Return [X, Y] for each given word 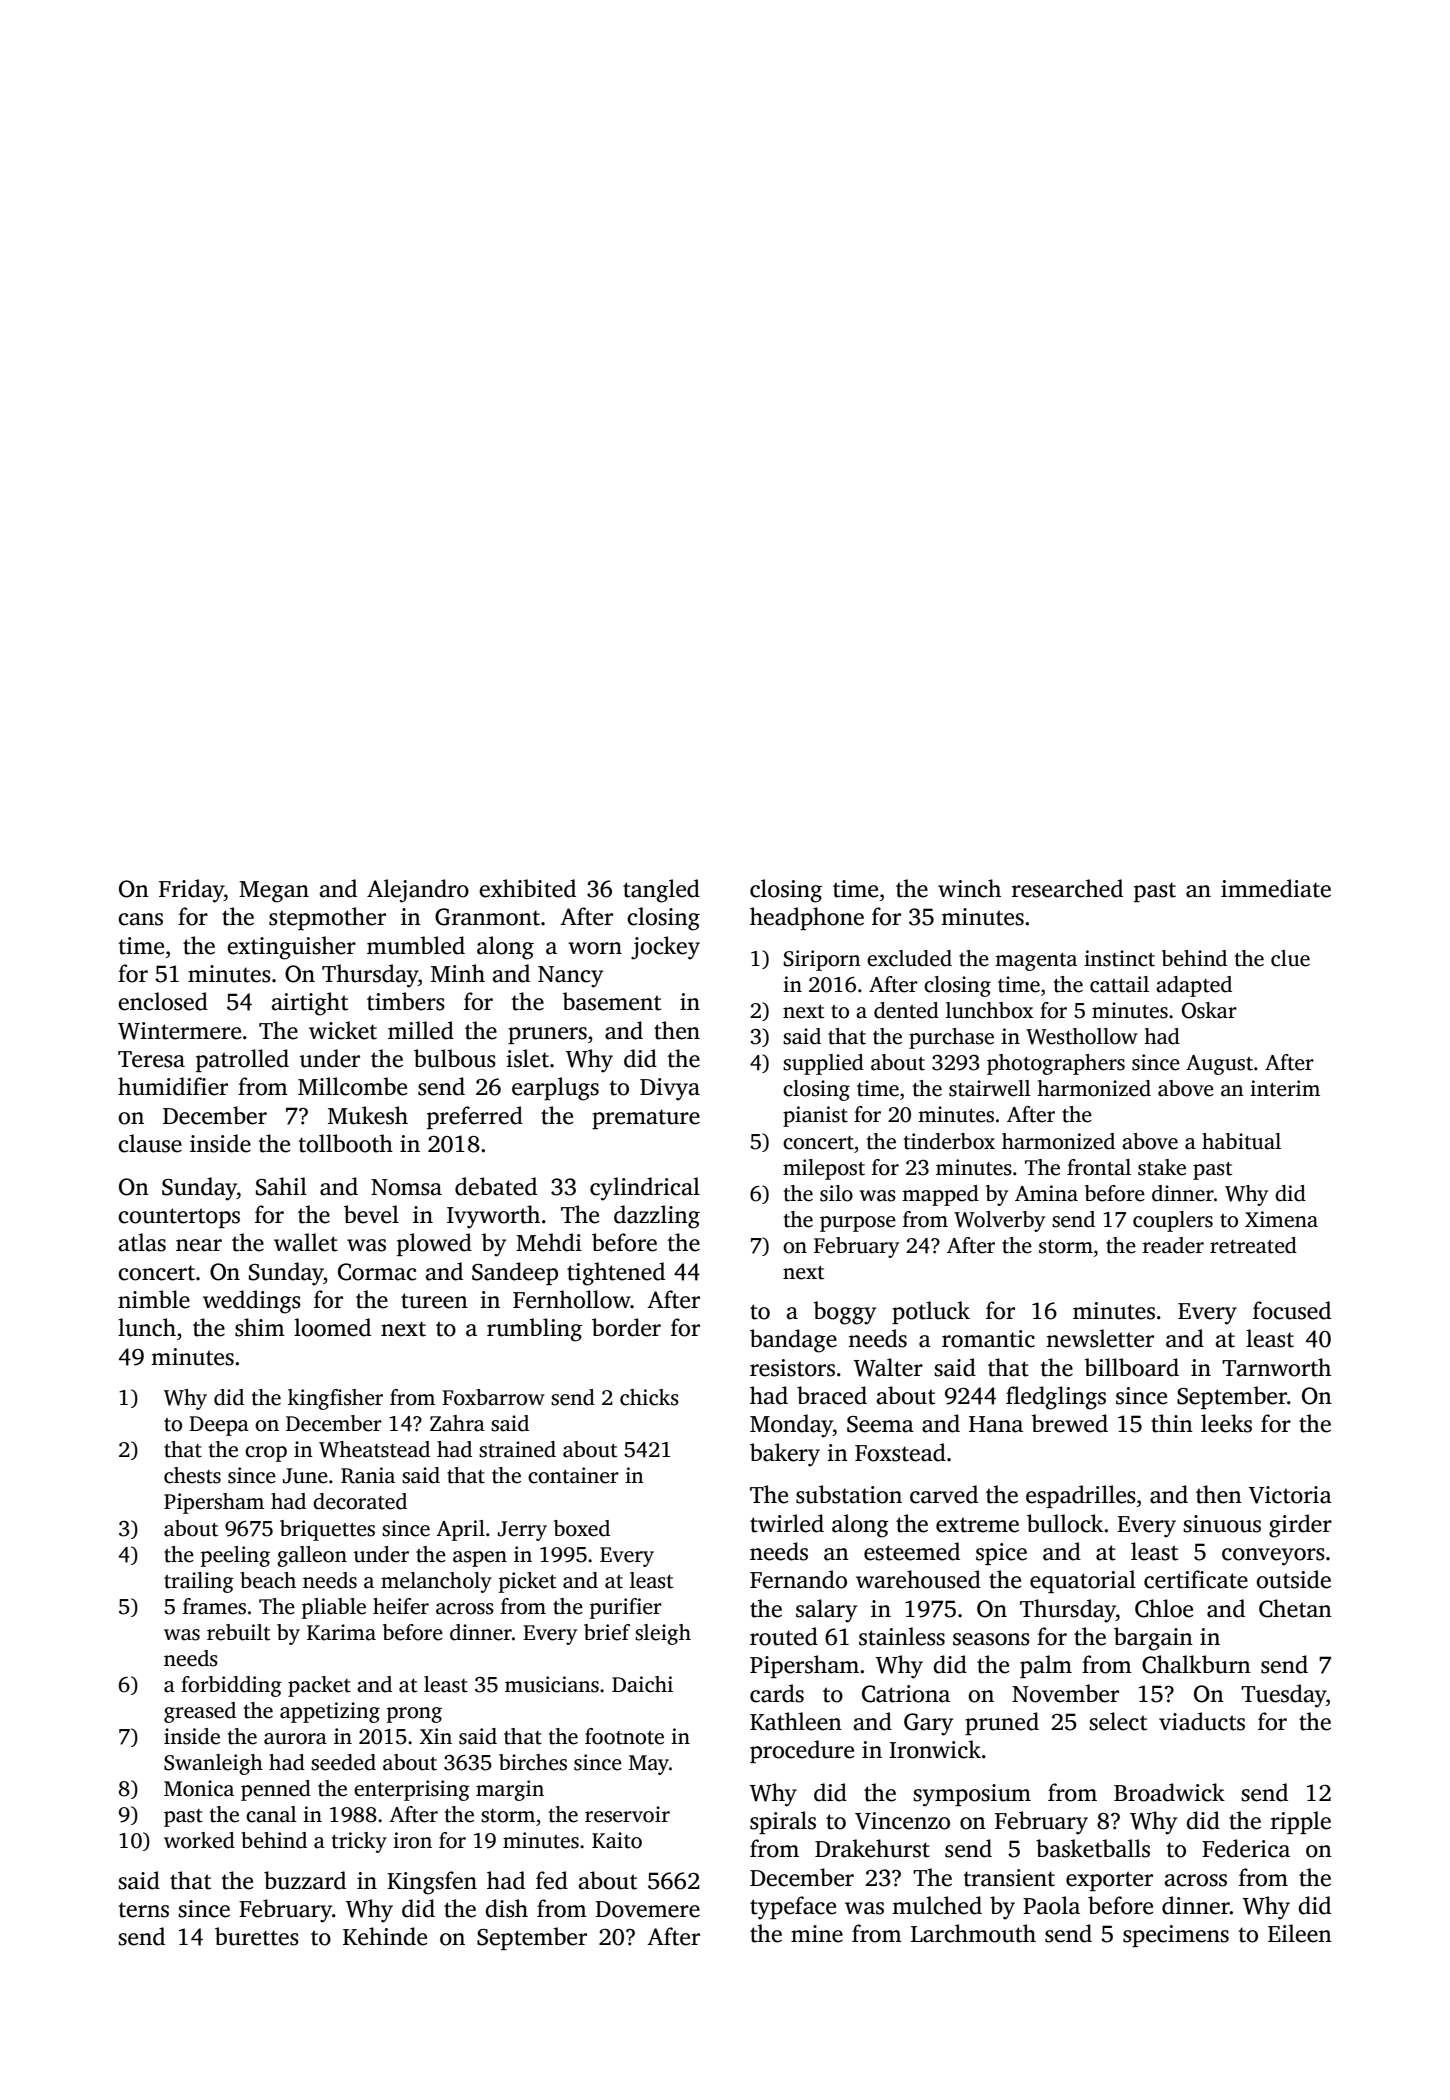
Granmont [487, 917]
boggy [844, 1313]
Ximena [1281, 1219]
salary [826, 1611]
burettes [257, 1936]
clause [150, 1143]
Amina [1046, 1193]
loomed [332, 1327]
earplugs [555, 1089]
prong [414, 1715]
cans [140, 919]
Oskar [1209, 1010]
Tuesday [1283, 1696]
